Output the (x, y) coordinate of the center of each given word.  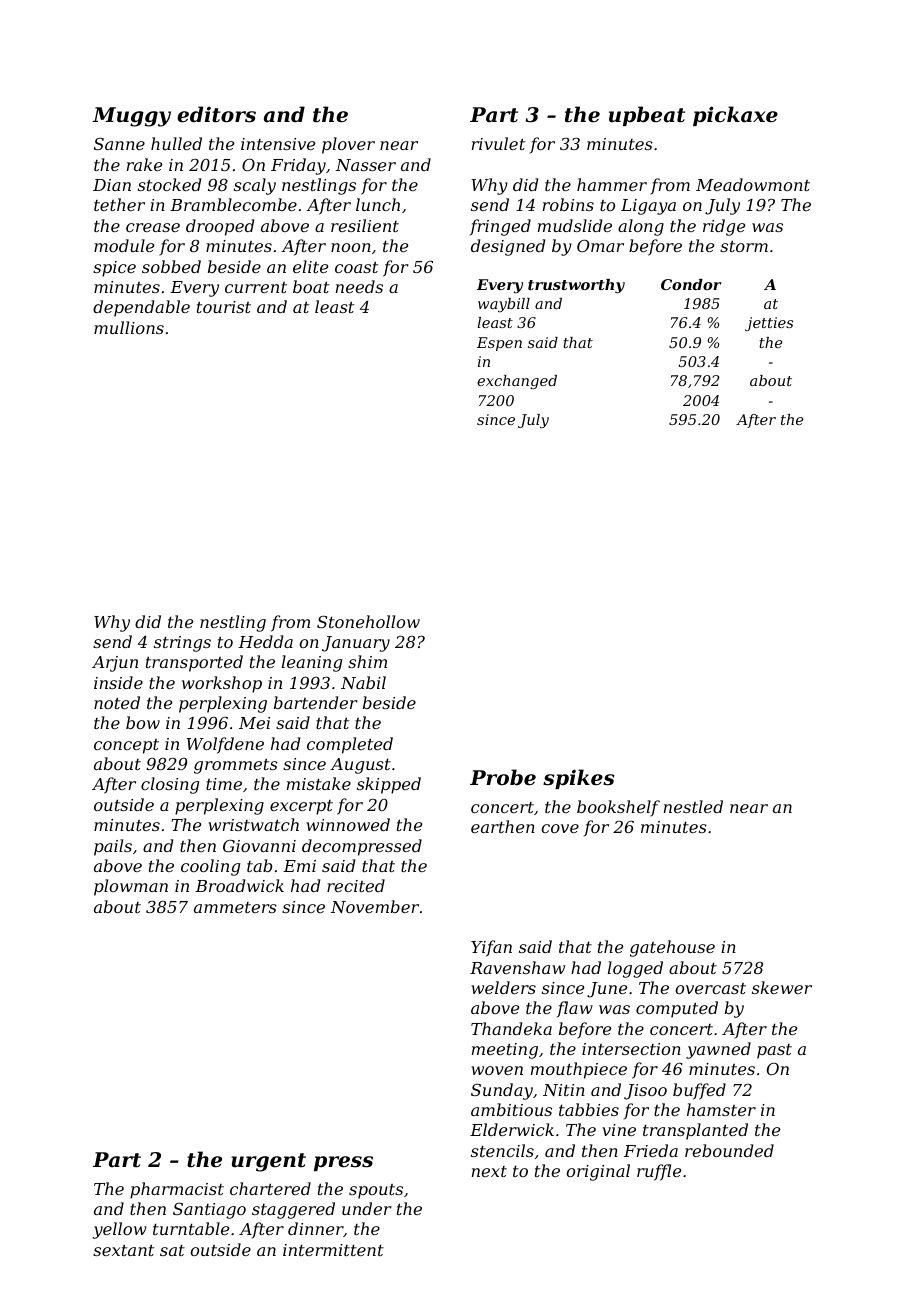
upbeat (647, 116)
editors (216, 114)
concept (126, 746)
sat (172, 1250)
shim (367, 661)
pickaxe (735, 116)
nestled (693, 806)
